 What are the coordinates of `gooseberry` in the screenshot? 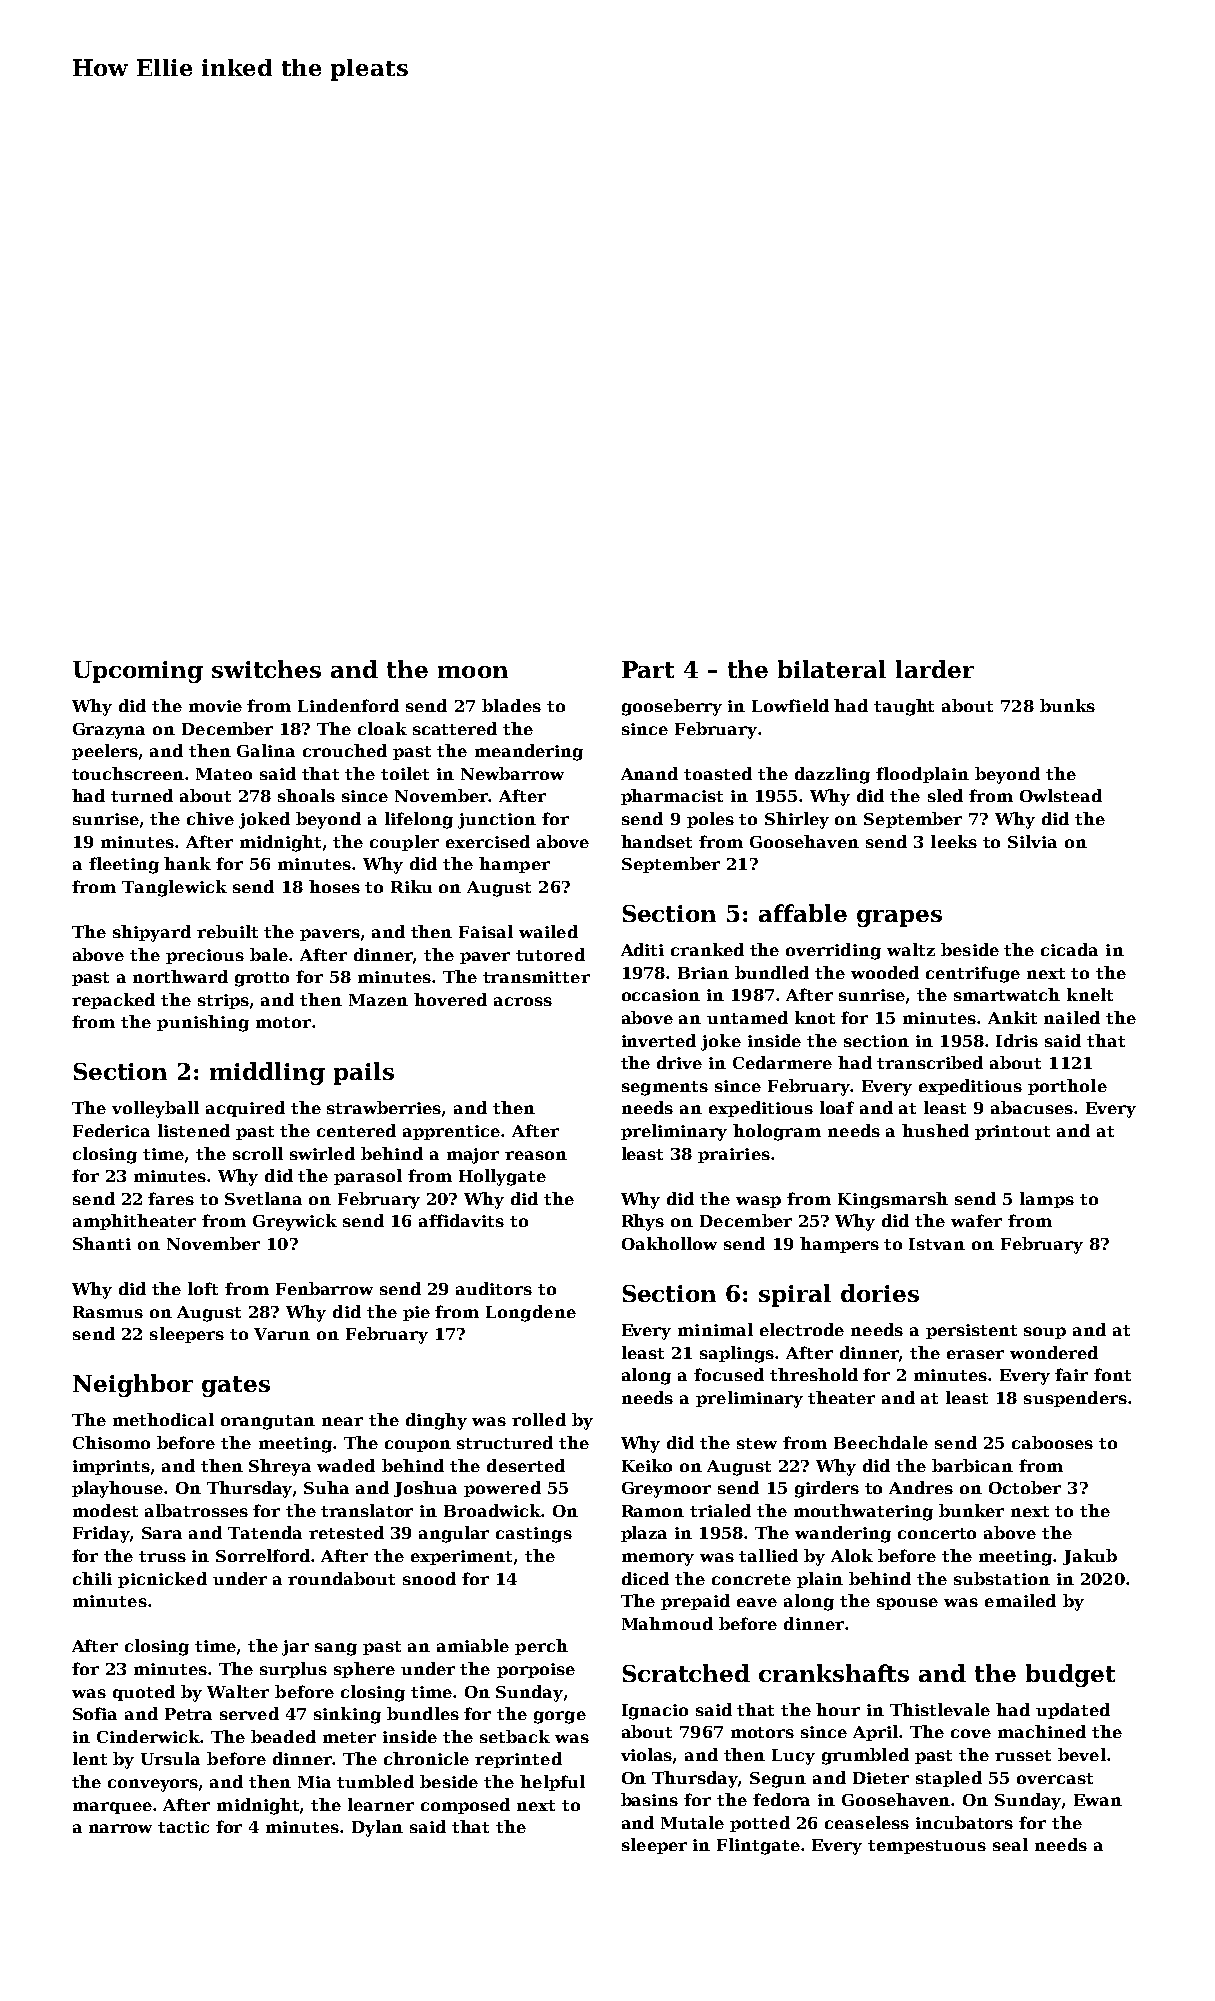 It's located at (672, 707).
